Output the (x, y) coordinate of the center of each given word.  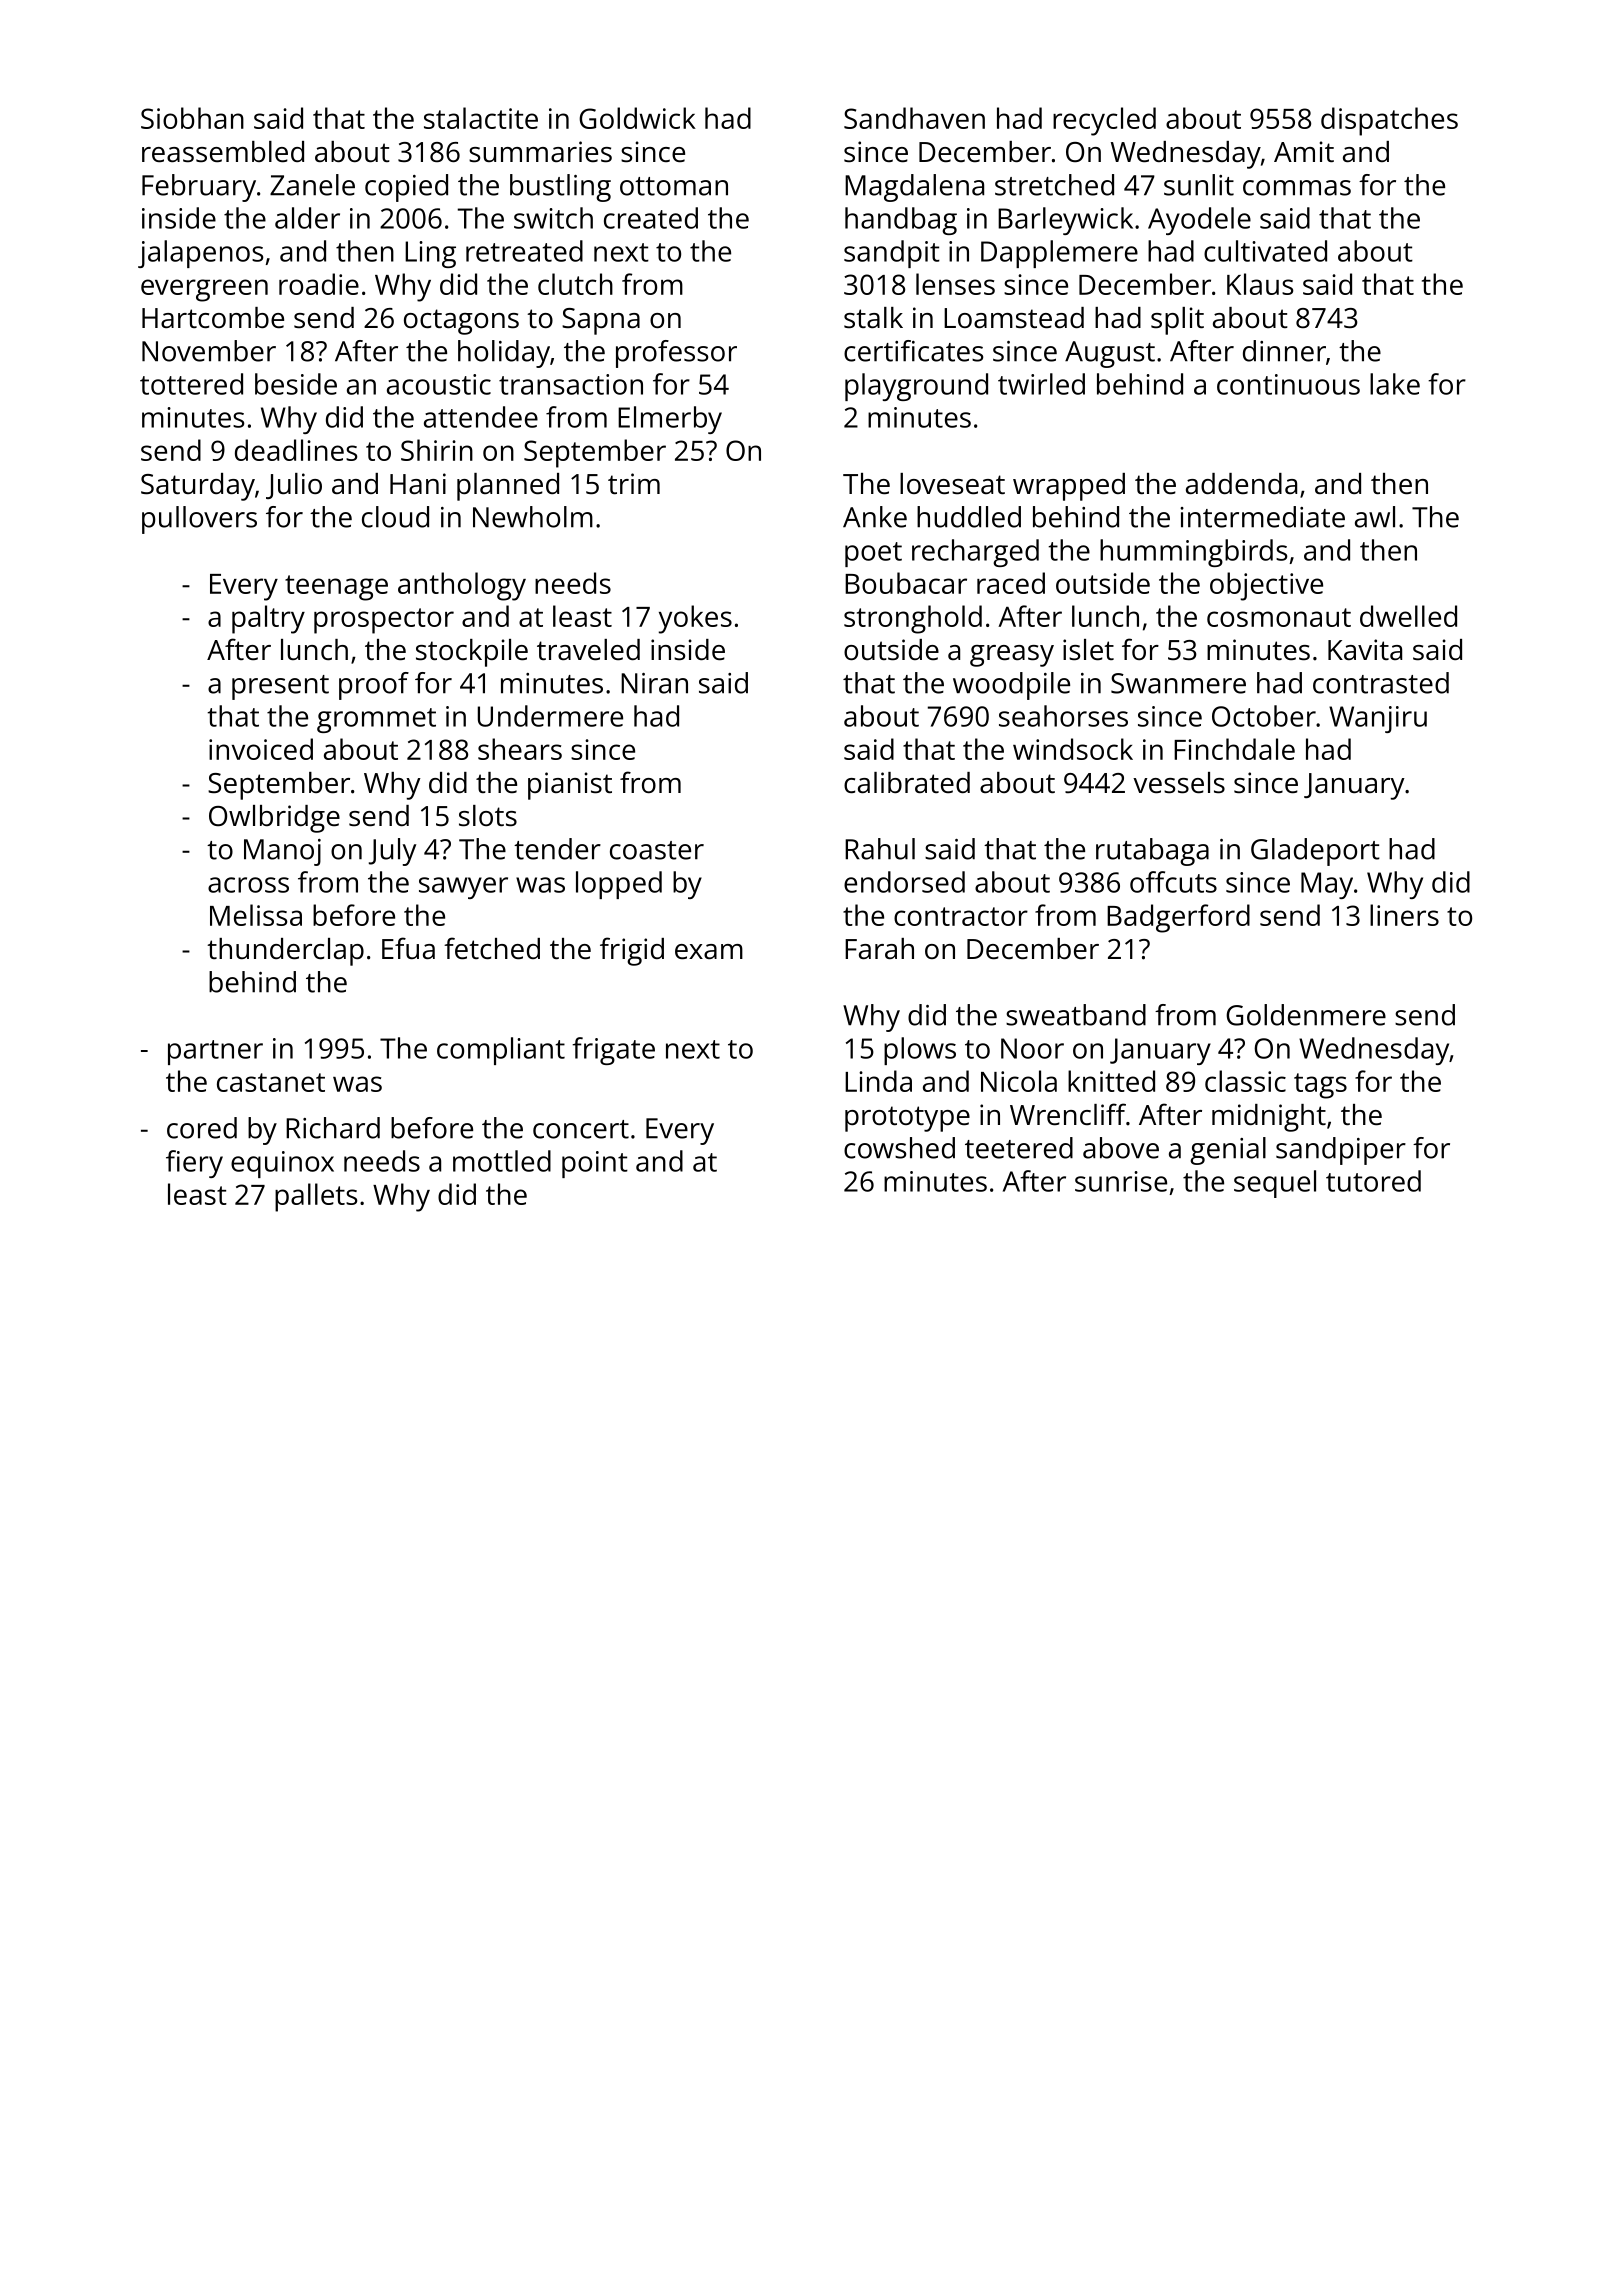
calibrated (907, 782)
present (280, 687)
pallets (316, 1197)
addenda (1241, 483)
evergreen (204, 290)
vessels (1179, 783)
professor (676, 354)
